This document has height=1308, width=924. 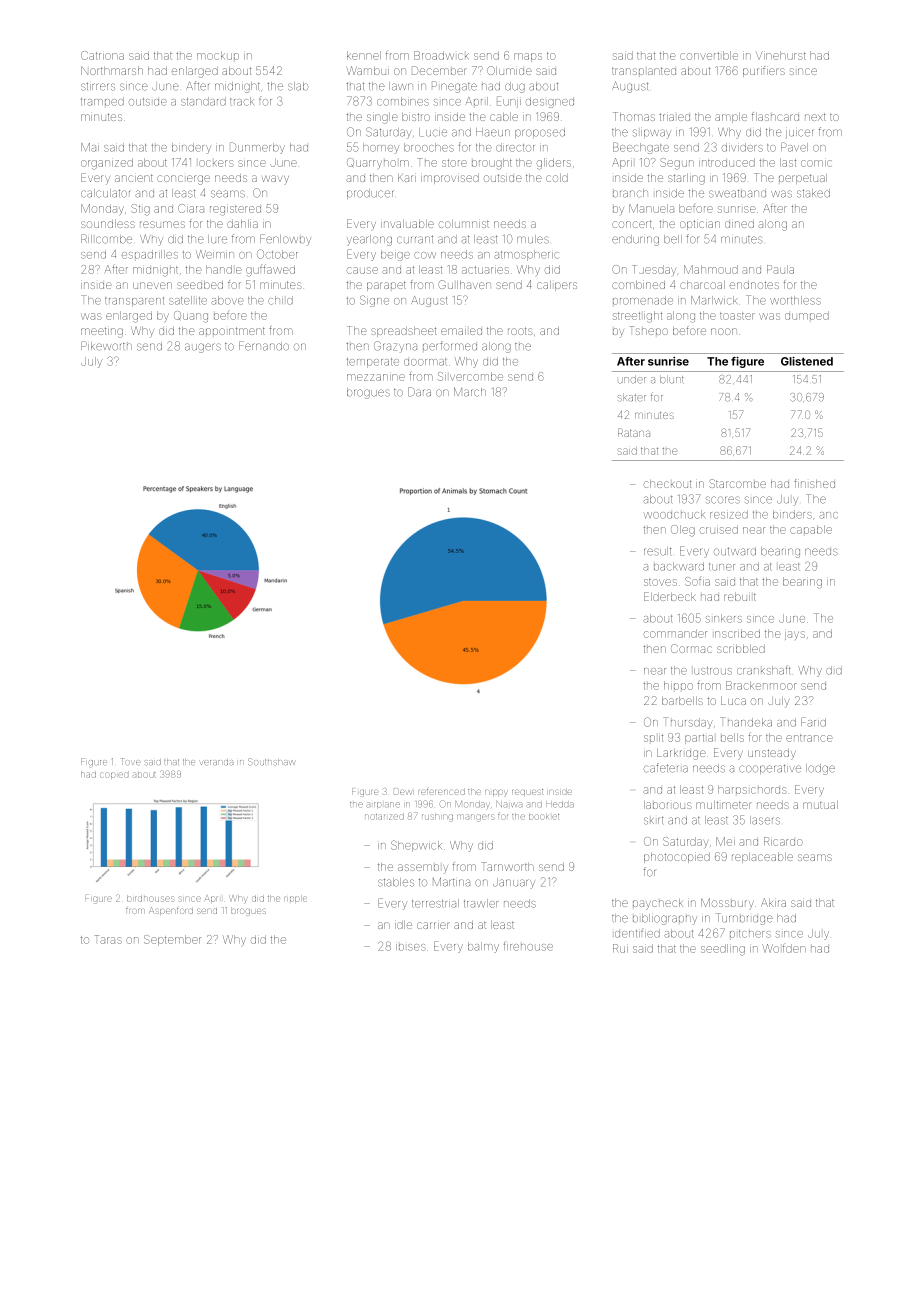 What do you see at coordinates (557, 286) in the document?
I see `calipers` at bounding box center [557, 286].
